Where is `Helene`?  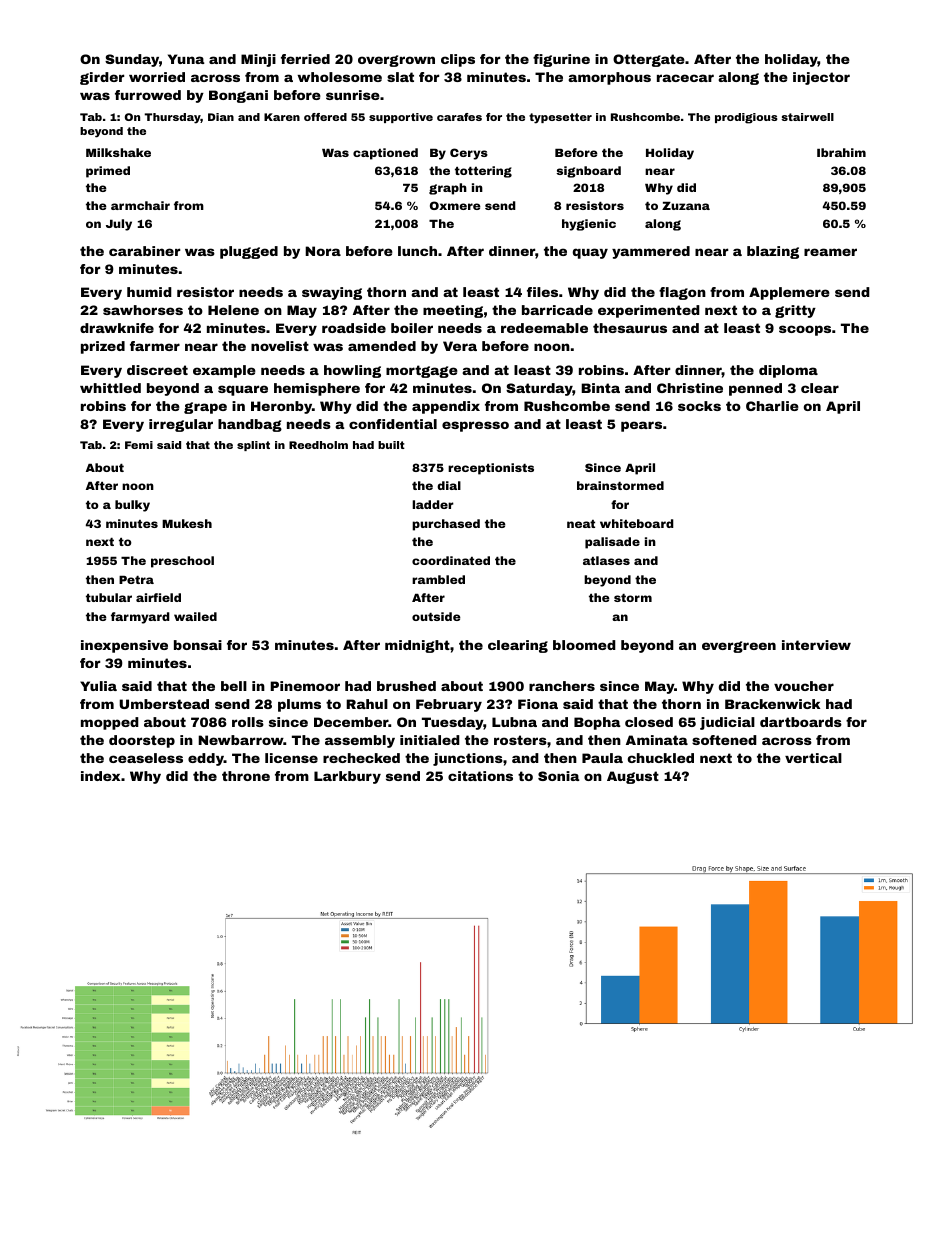 Helene is located at coordinates (233, 310).
